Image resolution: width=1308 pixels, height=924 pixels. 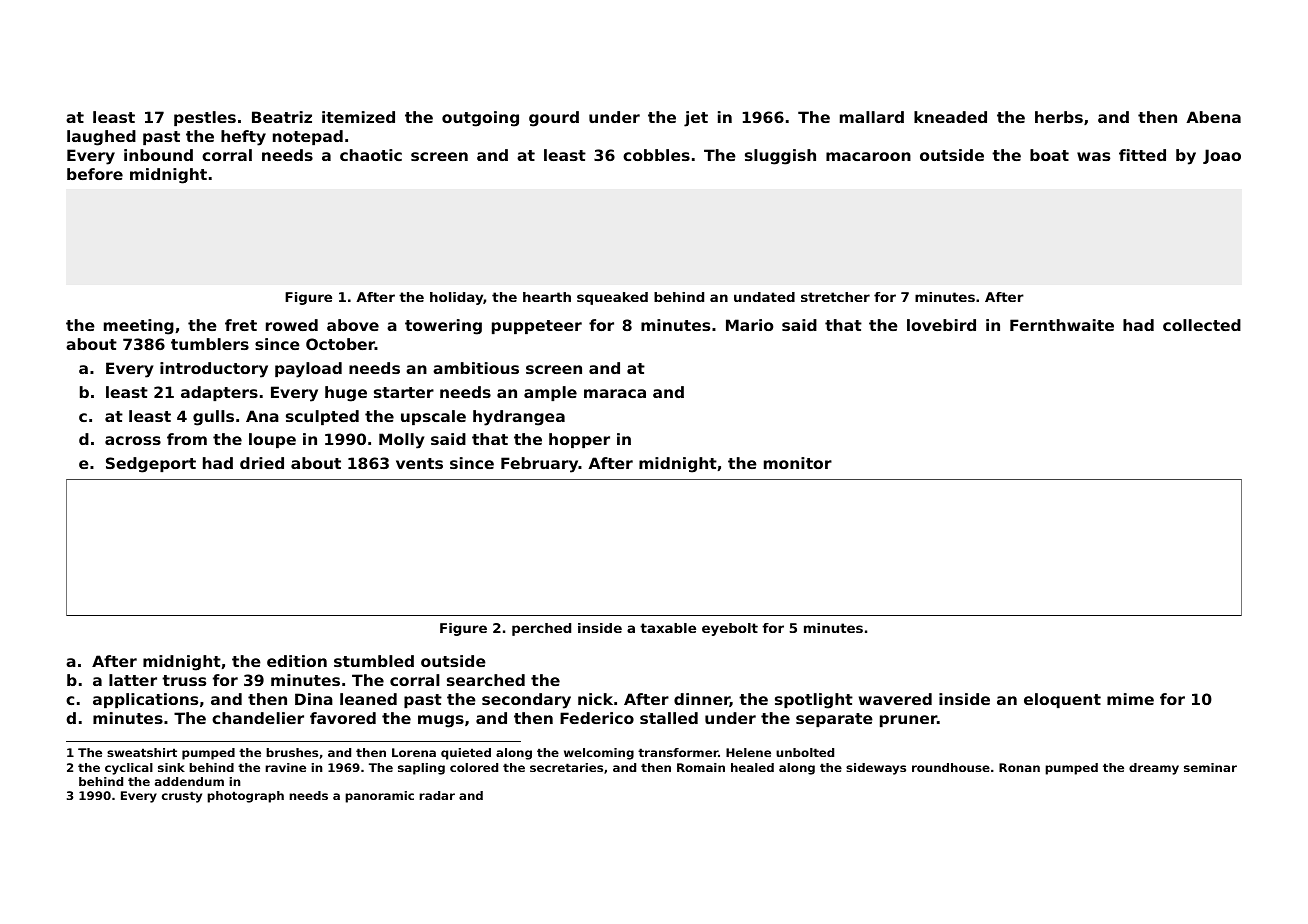 What do you see at coordinates (701, 767) in the screenshot?
I see `Romain` at bounding box center [701, 767].
